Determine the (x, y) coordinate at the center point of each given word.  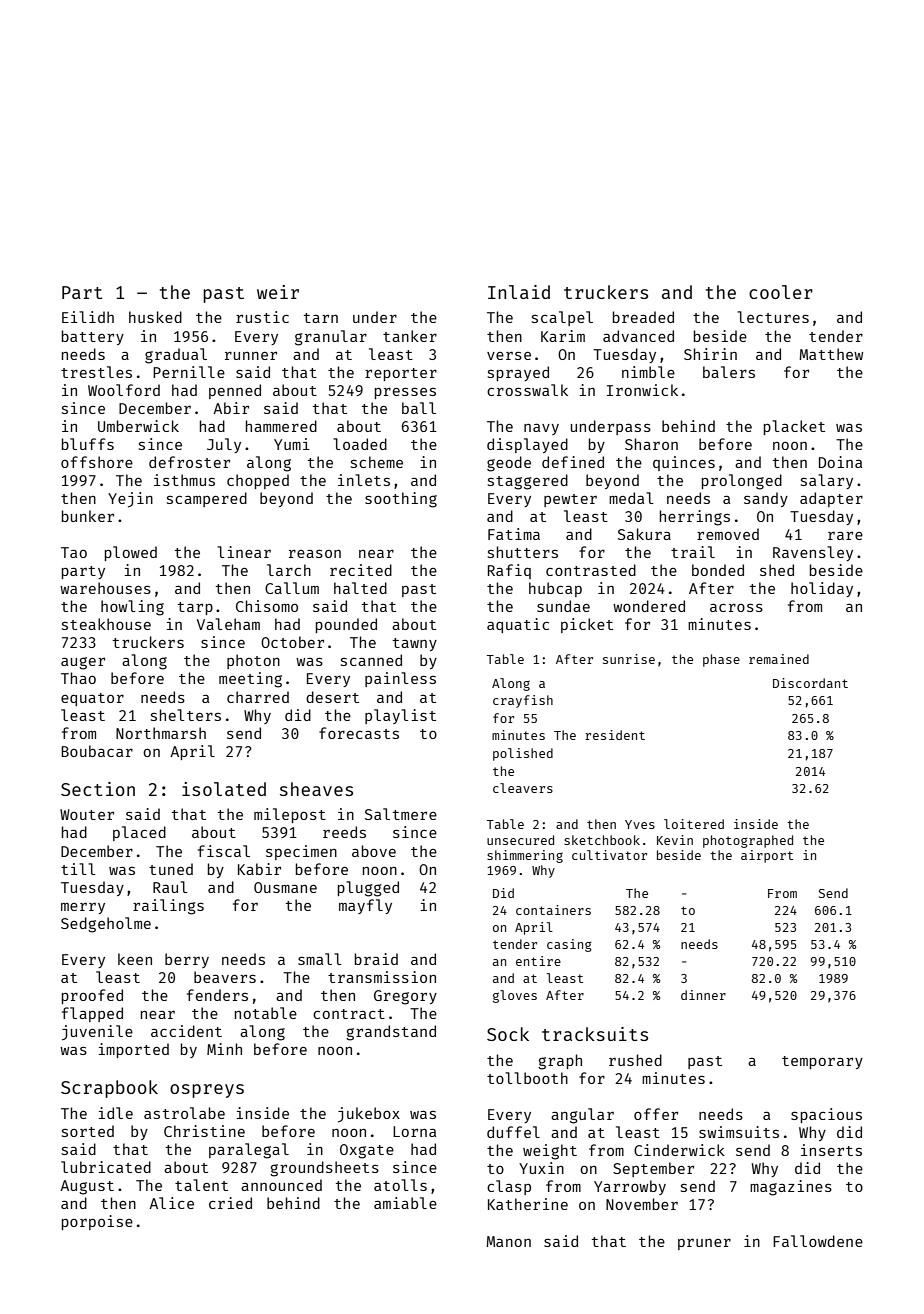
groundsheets (324, 1169)
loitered (694, 824)
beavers (225, 977)
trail (693, 552)
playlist (400, 716)
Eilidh (88, 317)
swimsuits (739, 1132)
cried (230, 1203)
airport (767, 856)
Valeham (228, 624)
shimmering (525, 856)
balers (729, 372)
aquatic (518, 625)
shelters (186, 715)
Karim (563, 336)
